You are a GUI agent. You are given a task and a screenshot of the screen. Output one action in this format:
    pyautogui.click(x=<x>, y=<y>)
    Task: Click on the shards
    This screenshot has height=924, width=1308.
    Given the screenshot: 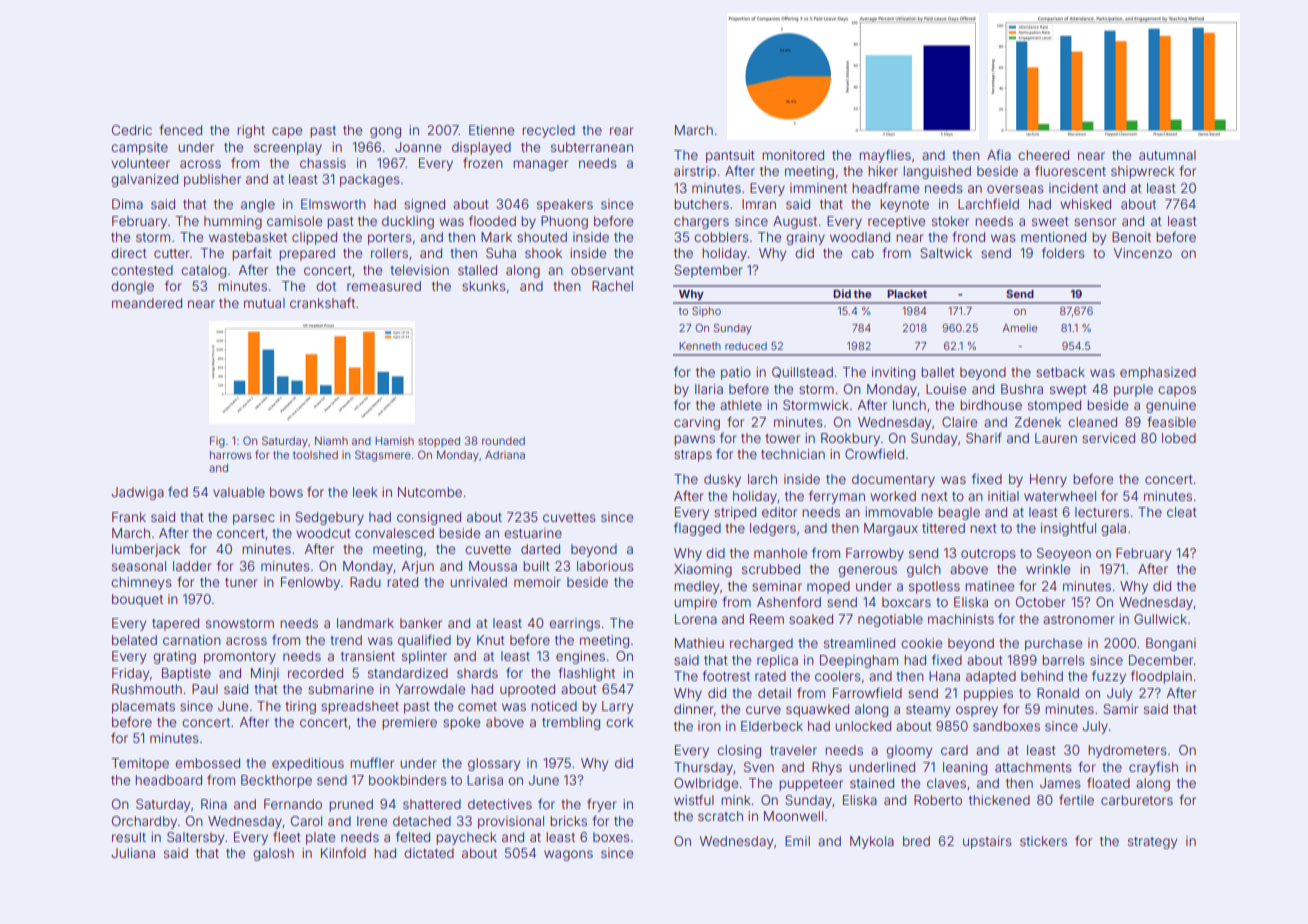 What is the action you would take?
    pyautogui.click(x=477, y=673)
